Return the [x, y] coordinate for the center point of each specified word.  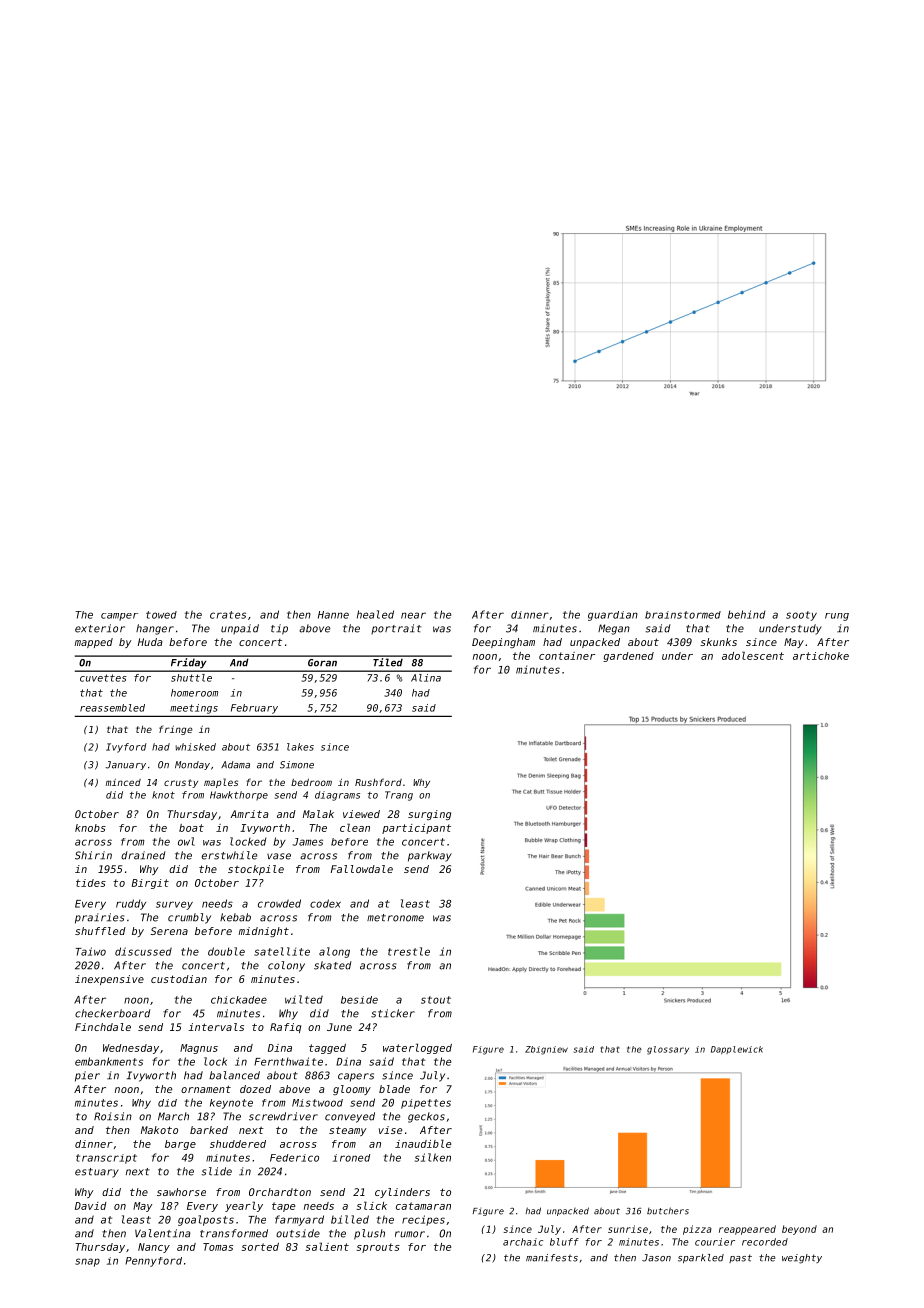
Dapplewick [737, 1050]
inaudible [423, 1143]
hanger [155, 629]
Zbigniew [546, 1050]
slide [216, 1171]
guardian [613, 616]
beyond [799, 1230]
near [413, 615]
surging [429, 815]
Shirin [93, 855]
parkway [430, 856]
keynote [231, 1104]
